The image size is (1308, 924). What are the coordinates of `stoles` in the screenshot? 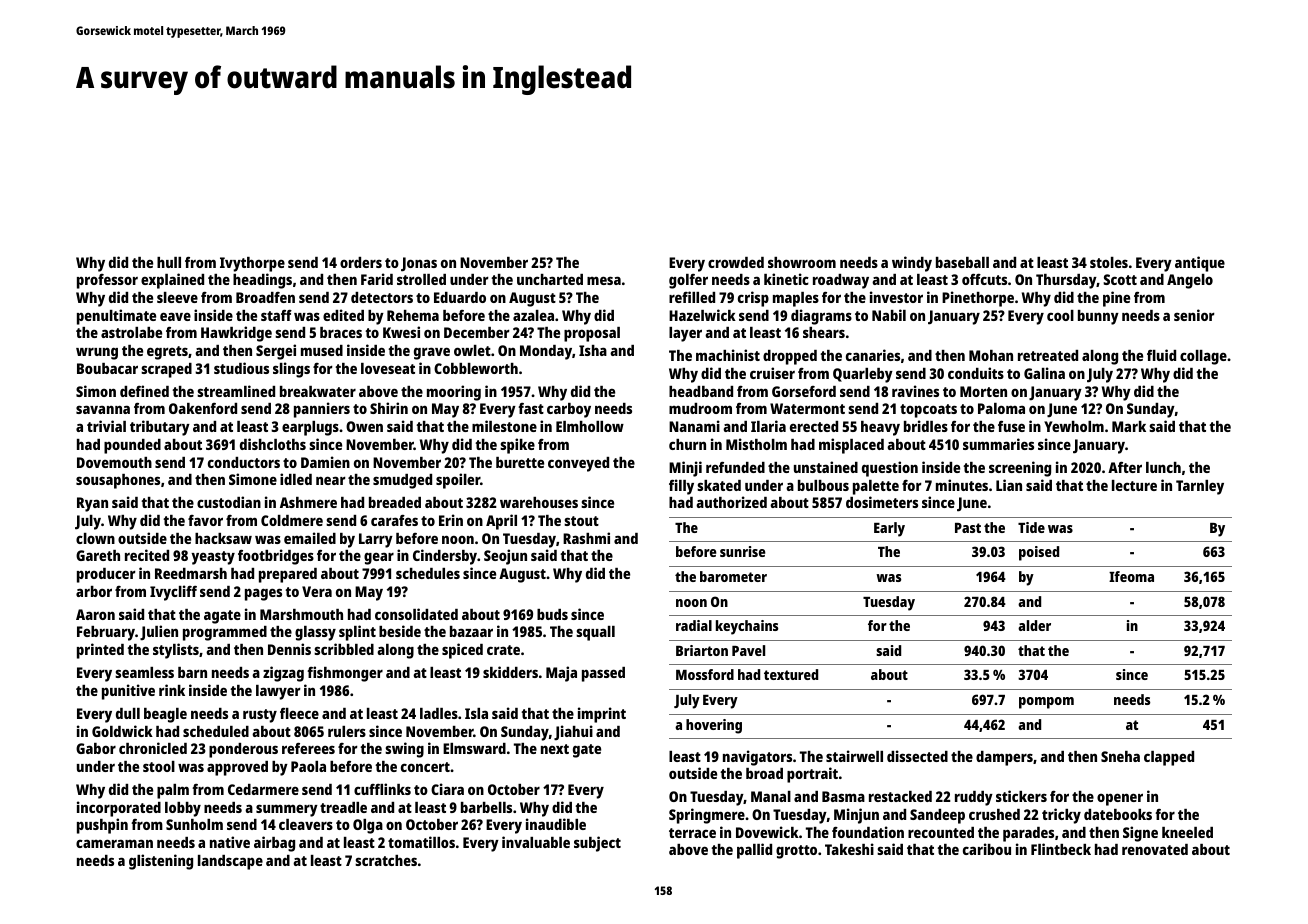 It's located at (1109, 262).
